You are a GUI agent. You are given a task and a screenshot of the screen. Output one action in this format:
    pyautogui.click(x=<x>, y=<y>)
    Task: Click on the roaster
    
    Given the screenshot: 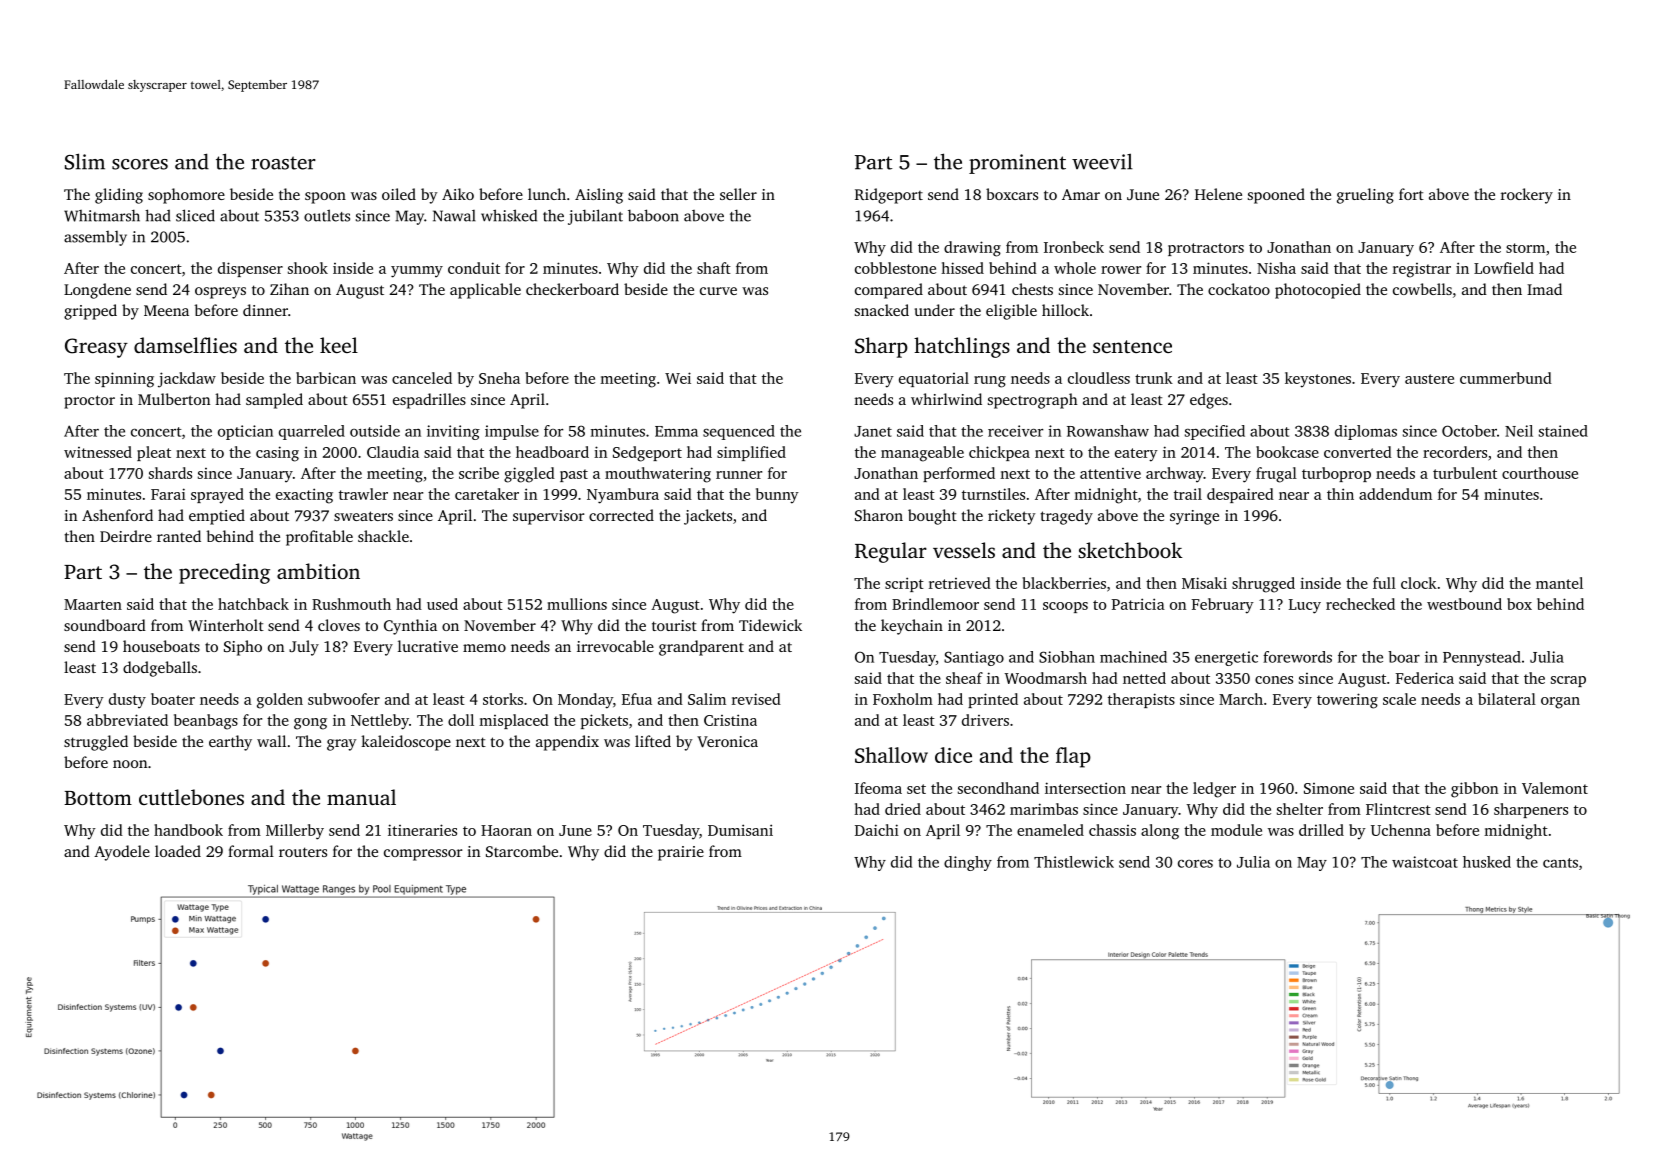 What is the action you would take?
    pyautogui.click(x=283, y=163)
